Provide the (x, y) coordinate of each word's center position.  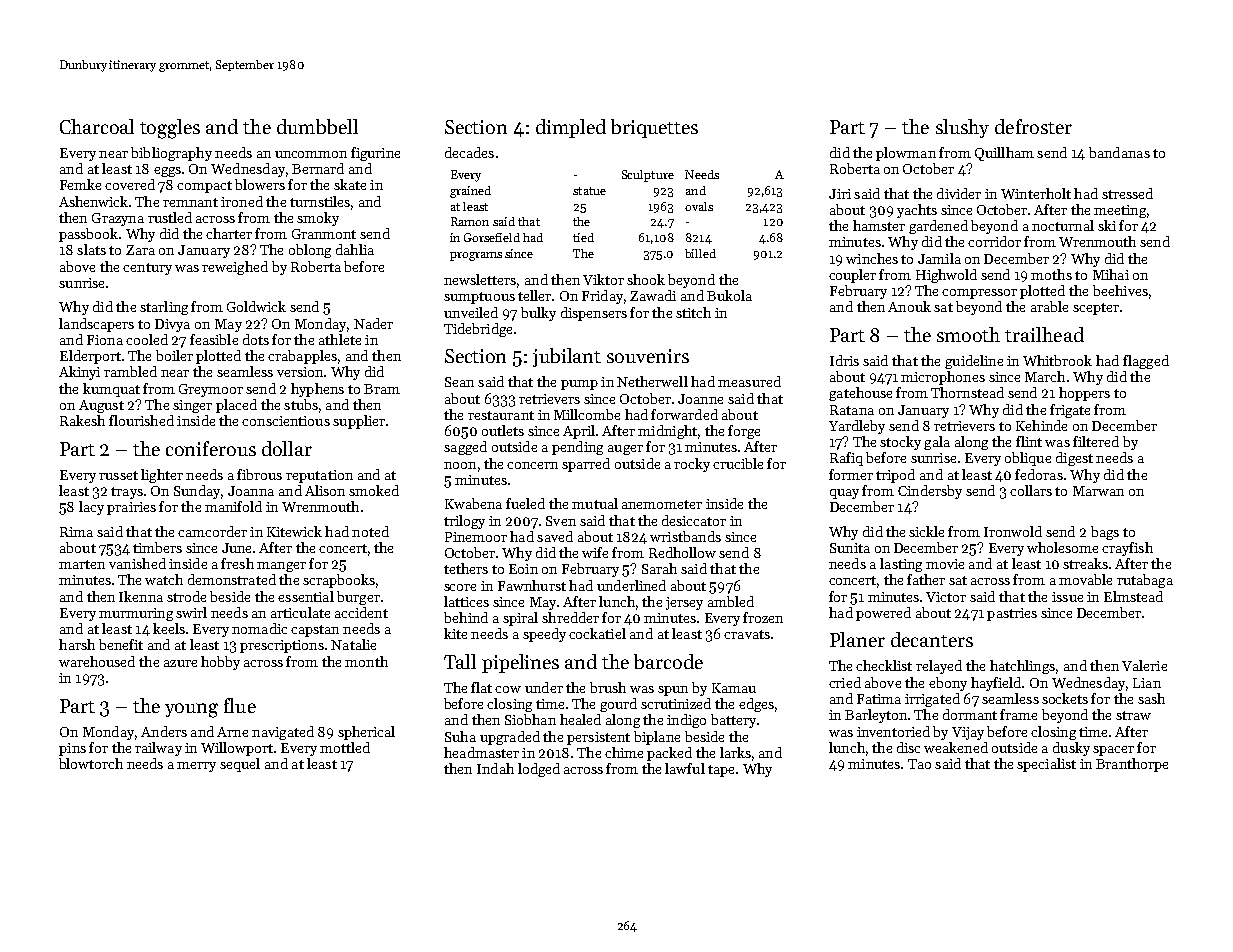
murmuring (136, 614)
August (101, 406)
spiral (520, 619)
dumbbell (317, 126)
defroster (1033, 126)
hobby (220, 663)
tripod (895, 476)
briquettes (654, 128)
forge (744, 432)
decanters (932, 639)
